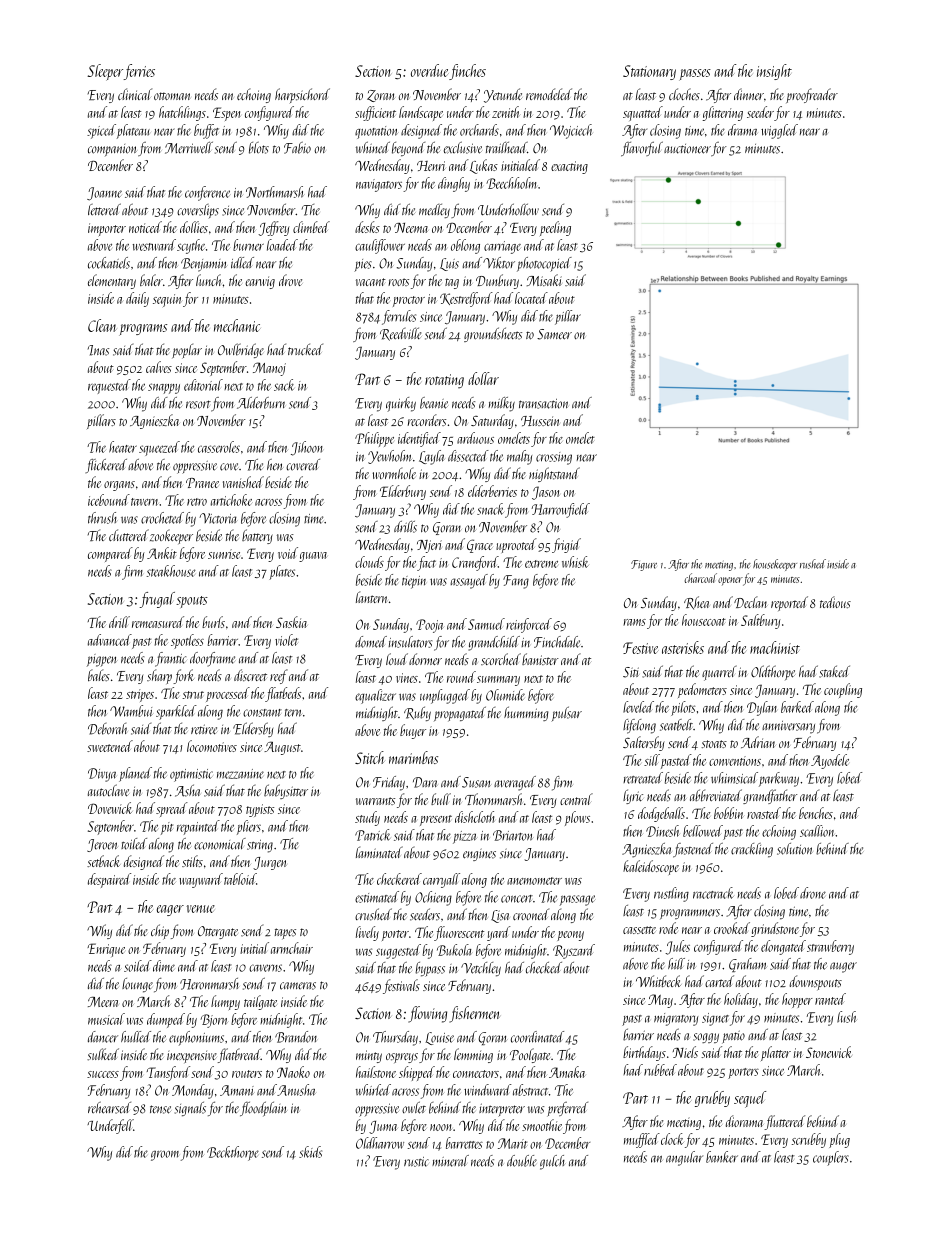  Describe the element at coordinates (499, 263) in the screenshot. I see `Viktor` at that location.
